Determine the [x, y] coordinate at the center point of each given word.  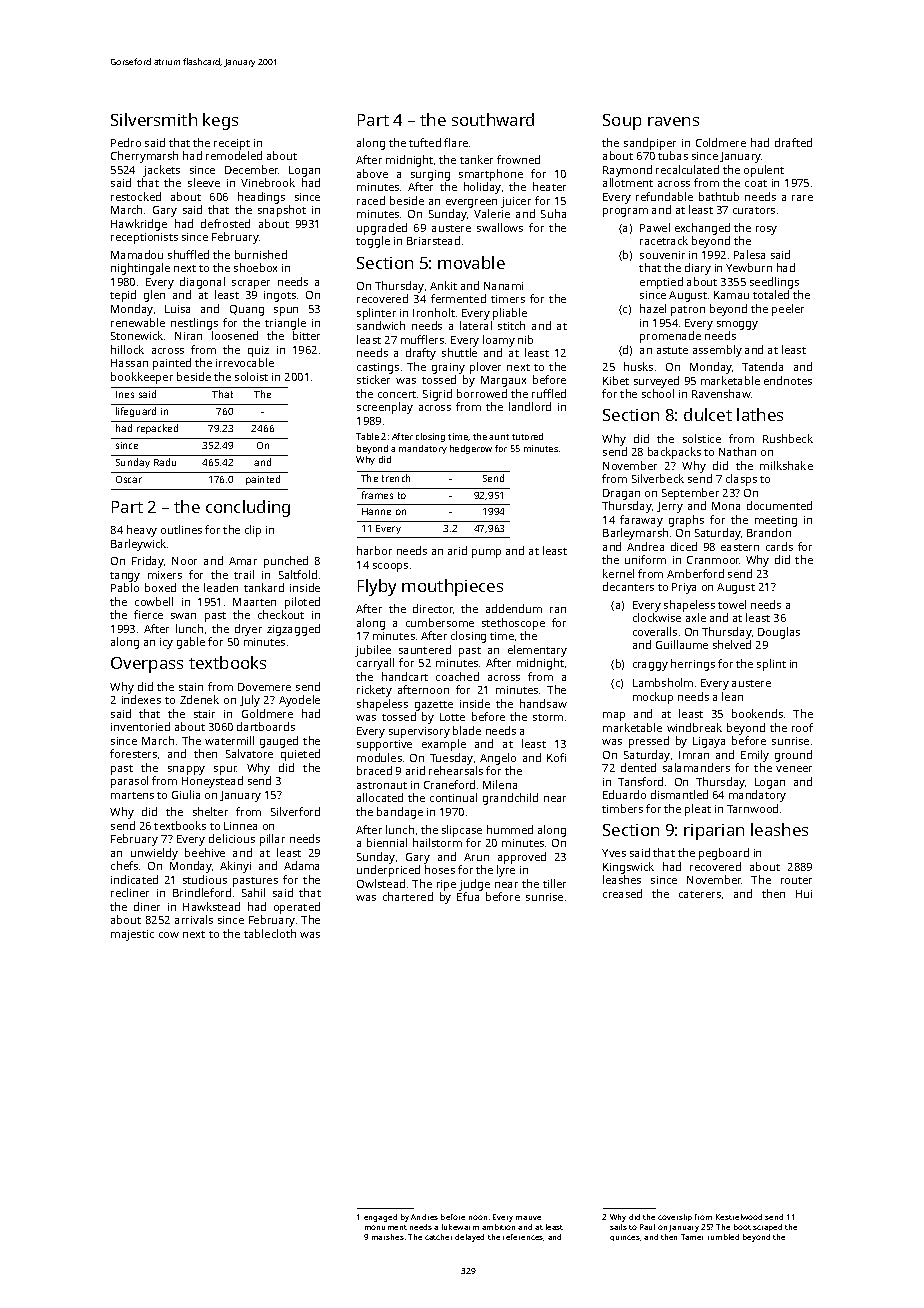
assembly [717, 351]
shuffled [188, 254]
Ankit [443, 285]
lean [732, 696]
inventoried [140, 726]
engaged [380, 1218]
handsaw [543, 703]
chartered [408, 896]
